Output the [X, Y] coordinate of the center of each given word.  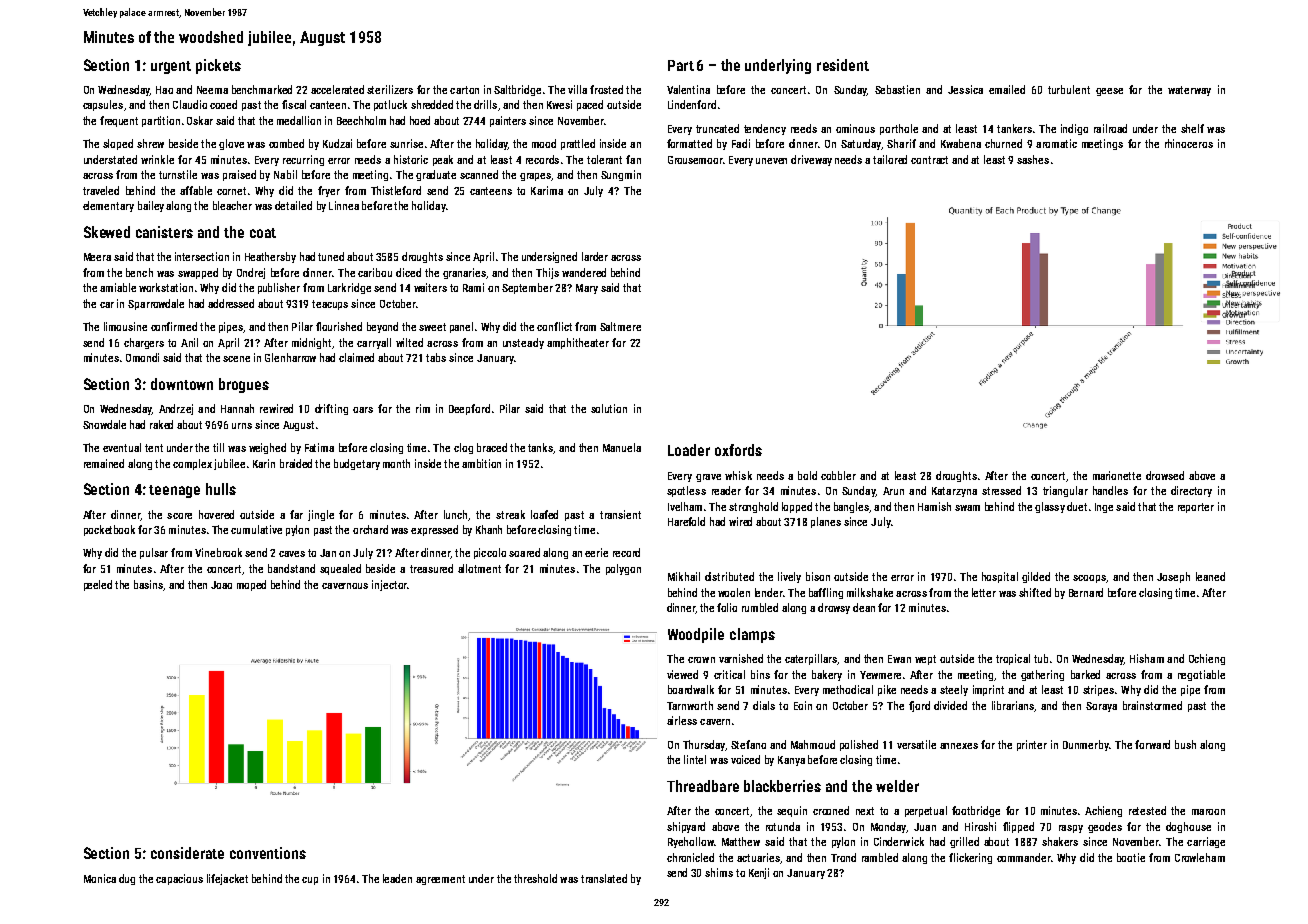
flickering [970, 858]
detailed [293, 205]
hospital [1000, 577]
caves [292, 554]
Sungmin [621, 175]
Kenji [759, 873]
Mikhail [684, 576]
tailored [890, 159]
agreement [440, 880]
